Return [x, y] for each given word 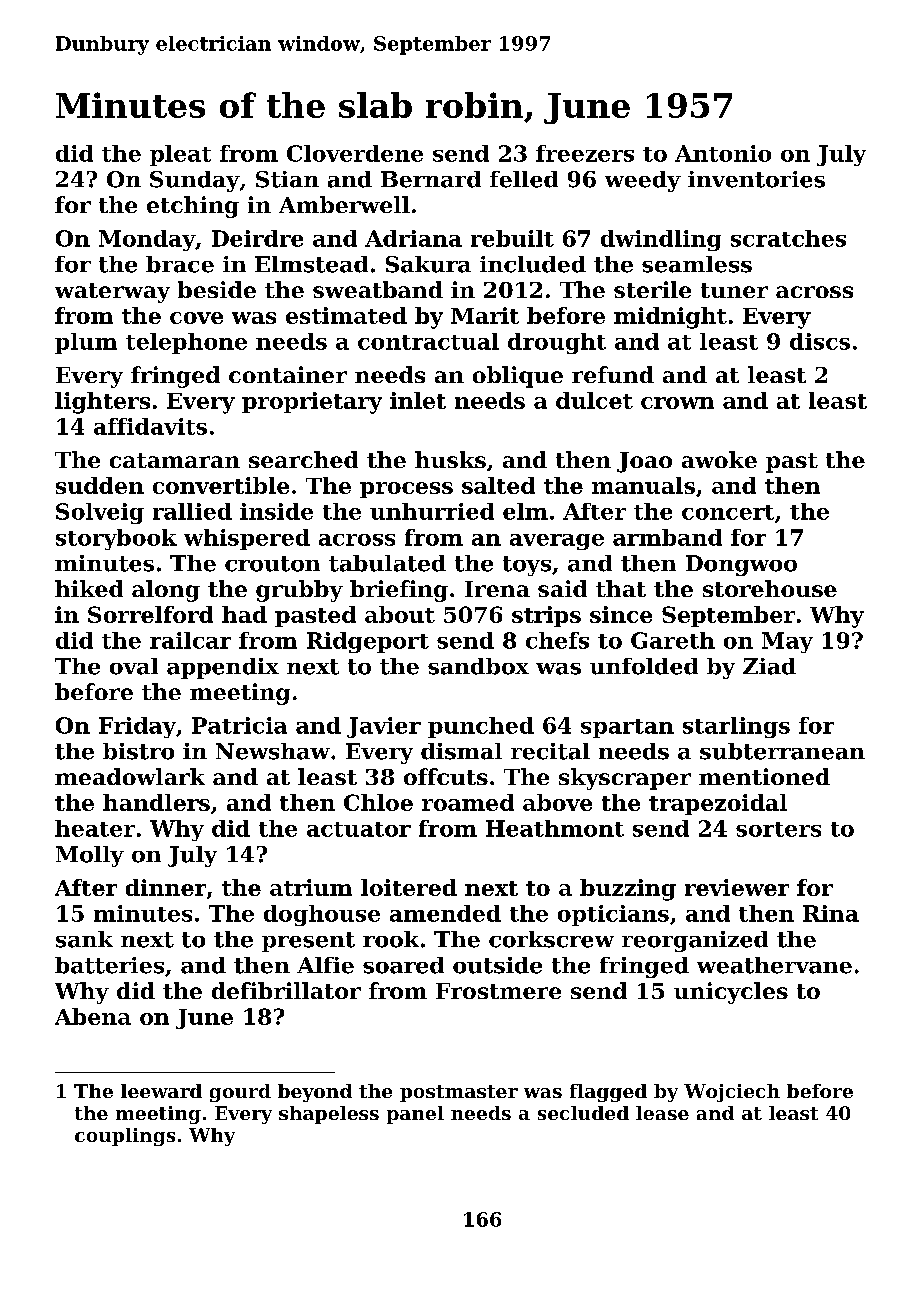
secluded [583, 1113]
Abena [93, 1016]
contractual [428, 341]
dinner [166, 887]
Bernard [431, 179]
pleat [180, 155]
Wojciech [732, 1093]
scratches [788, 238]
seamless [697, 264]
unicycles [731, 993]
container [288, 374]
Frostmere [498, 991]
